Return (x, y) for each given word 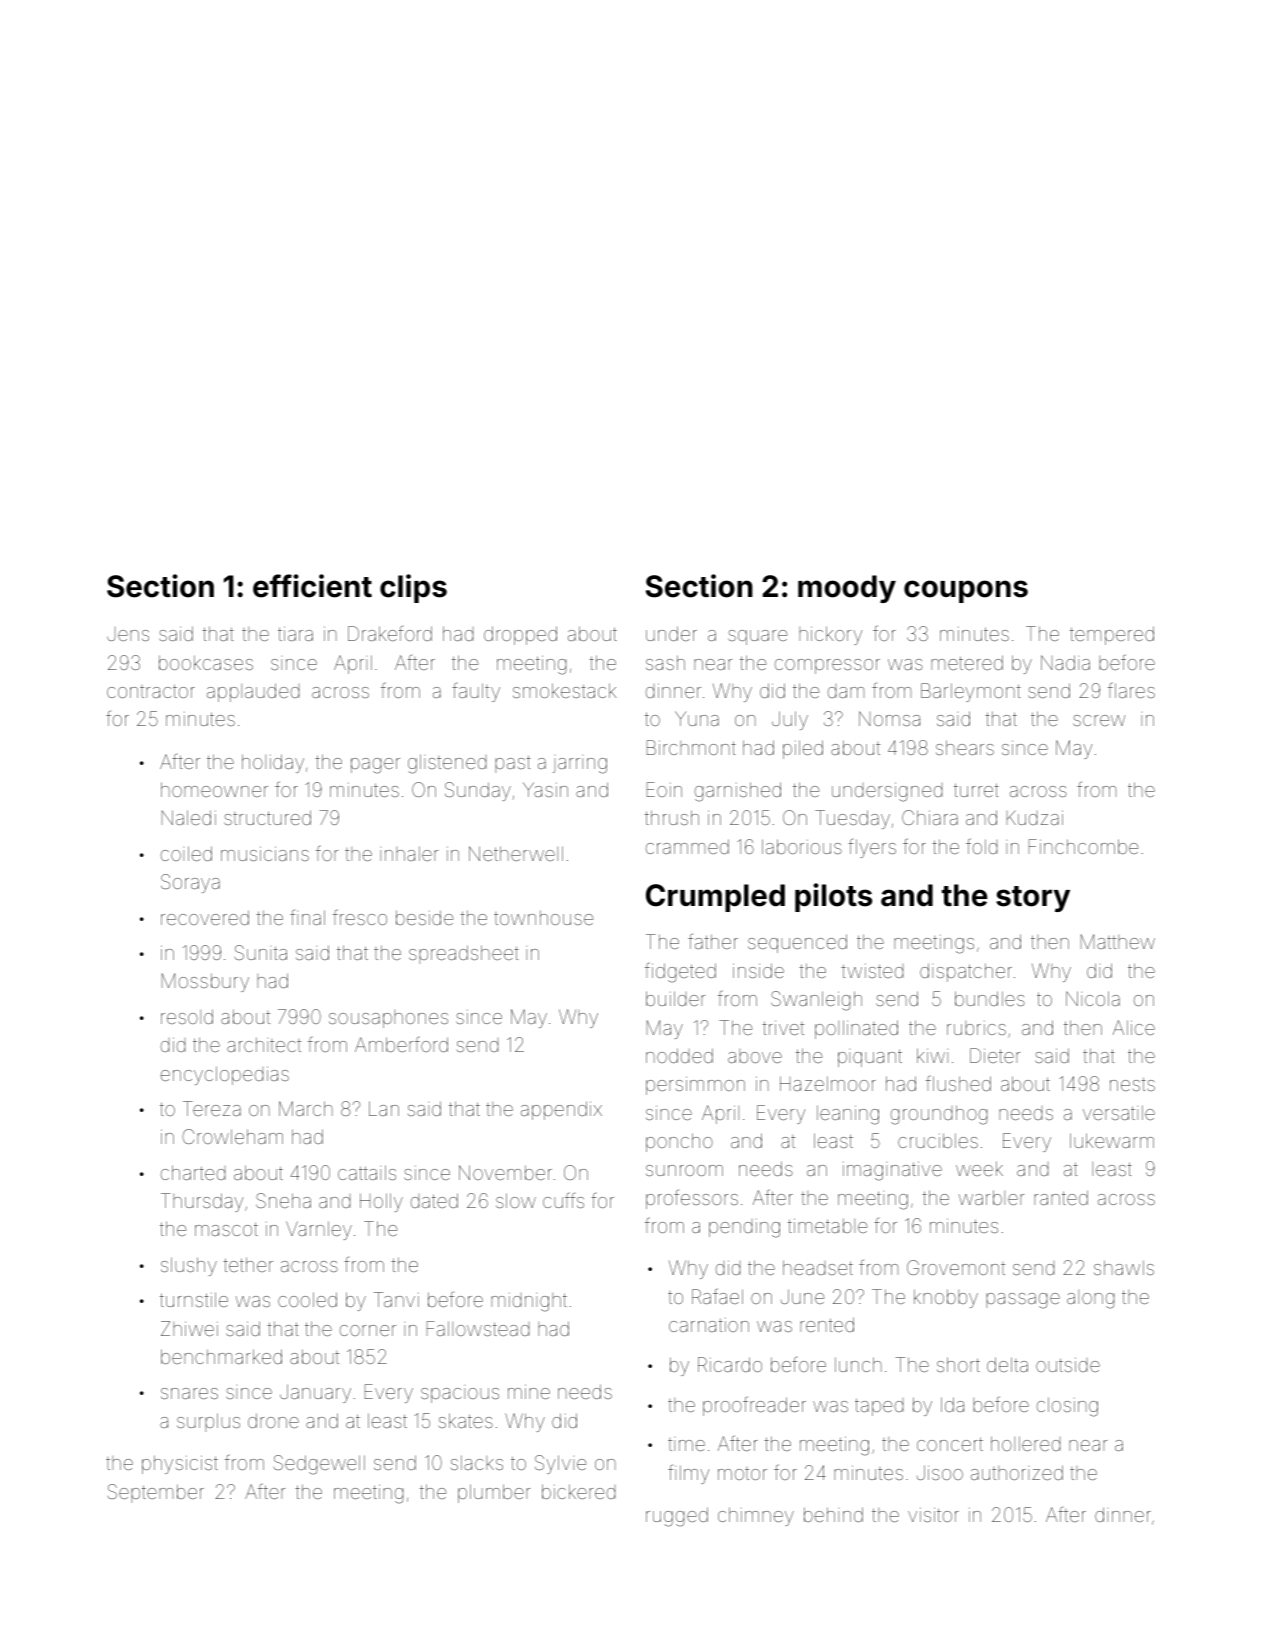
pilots (833, 897)
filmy (689, 1474)
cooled (307, 1299)
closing (1067, 1407)
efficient (312, 586)
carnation (709, 1325)
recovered (205, 917)
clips (413, 588)
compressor (827, 666)
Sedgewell (319, 1465)
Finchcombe (1083, 846)
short (958, 1364)
